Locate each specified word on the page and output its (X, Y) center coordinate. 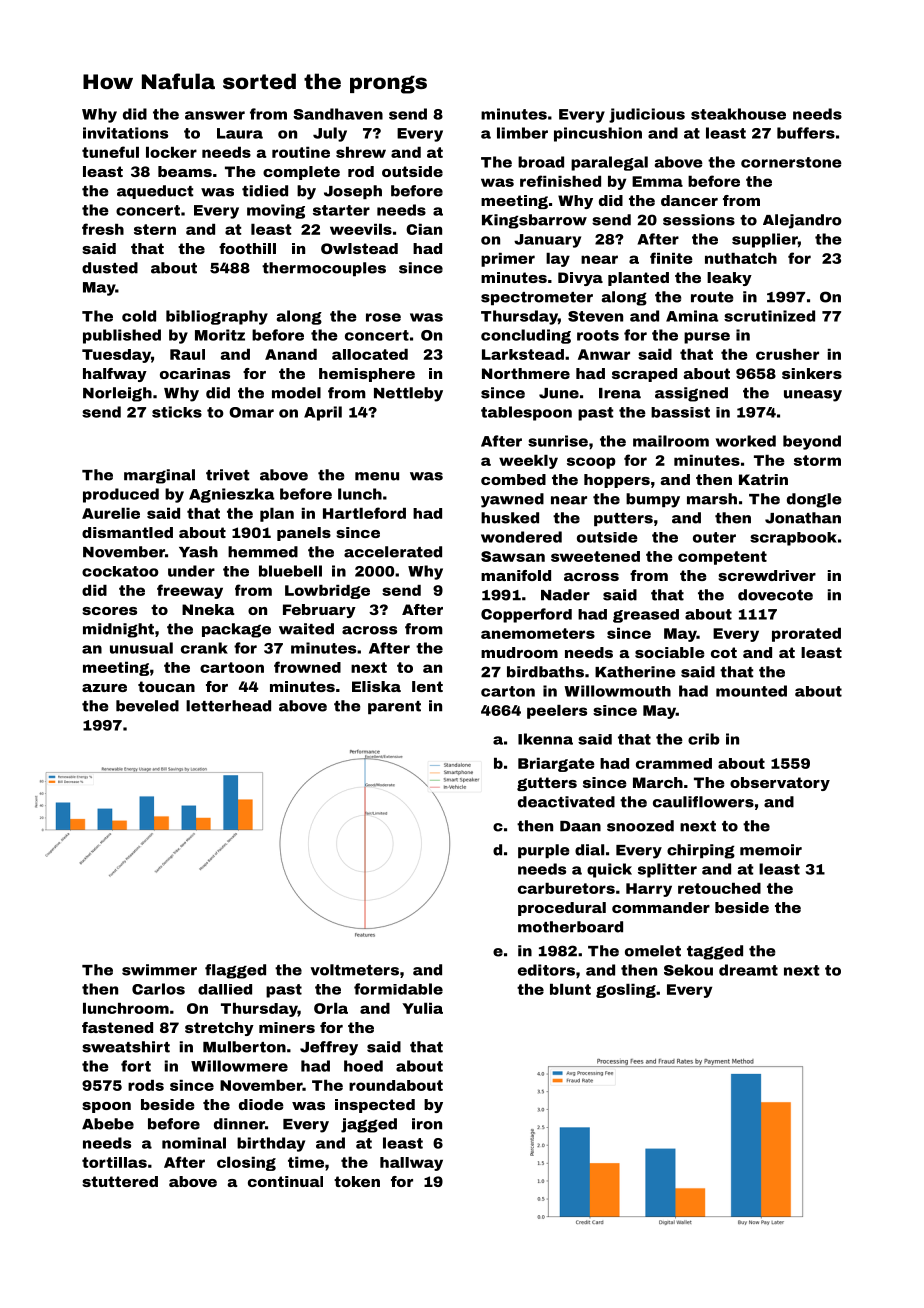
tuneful (110, 152)
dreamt (748, 970)
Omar (251, 412)
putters (623, 519)
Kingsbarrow (534, 221)
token (357, 1181)
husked (510, 518)
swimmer (159, 970)
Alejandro (802, 221)
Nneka (208, 609)
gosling (626, 991)
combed (513, 479)
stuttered (120, 1181)
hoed (363, 1066)
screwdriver (767, 575)
